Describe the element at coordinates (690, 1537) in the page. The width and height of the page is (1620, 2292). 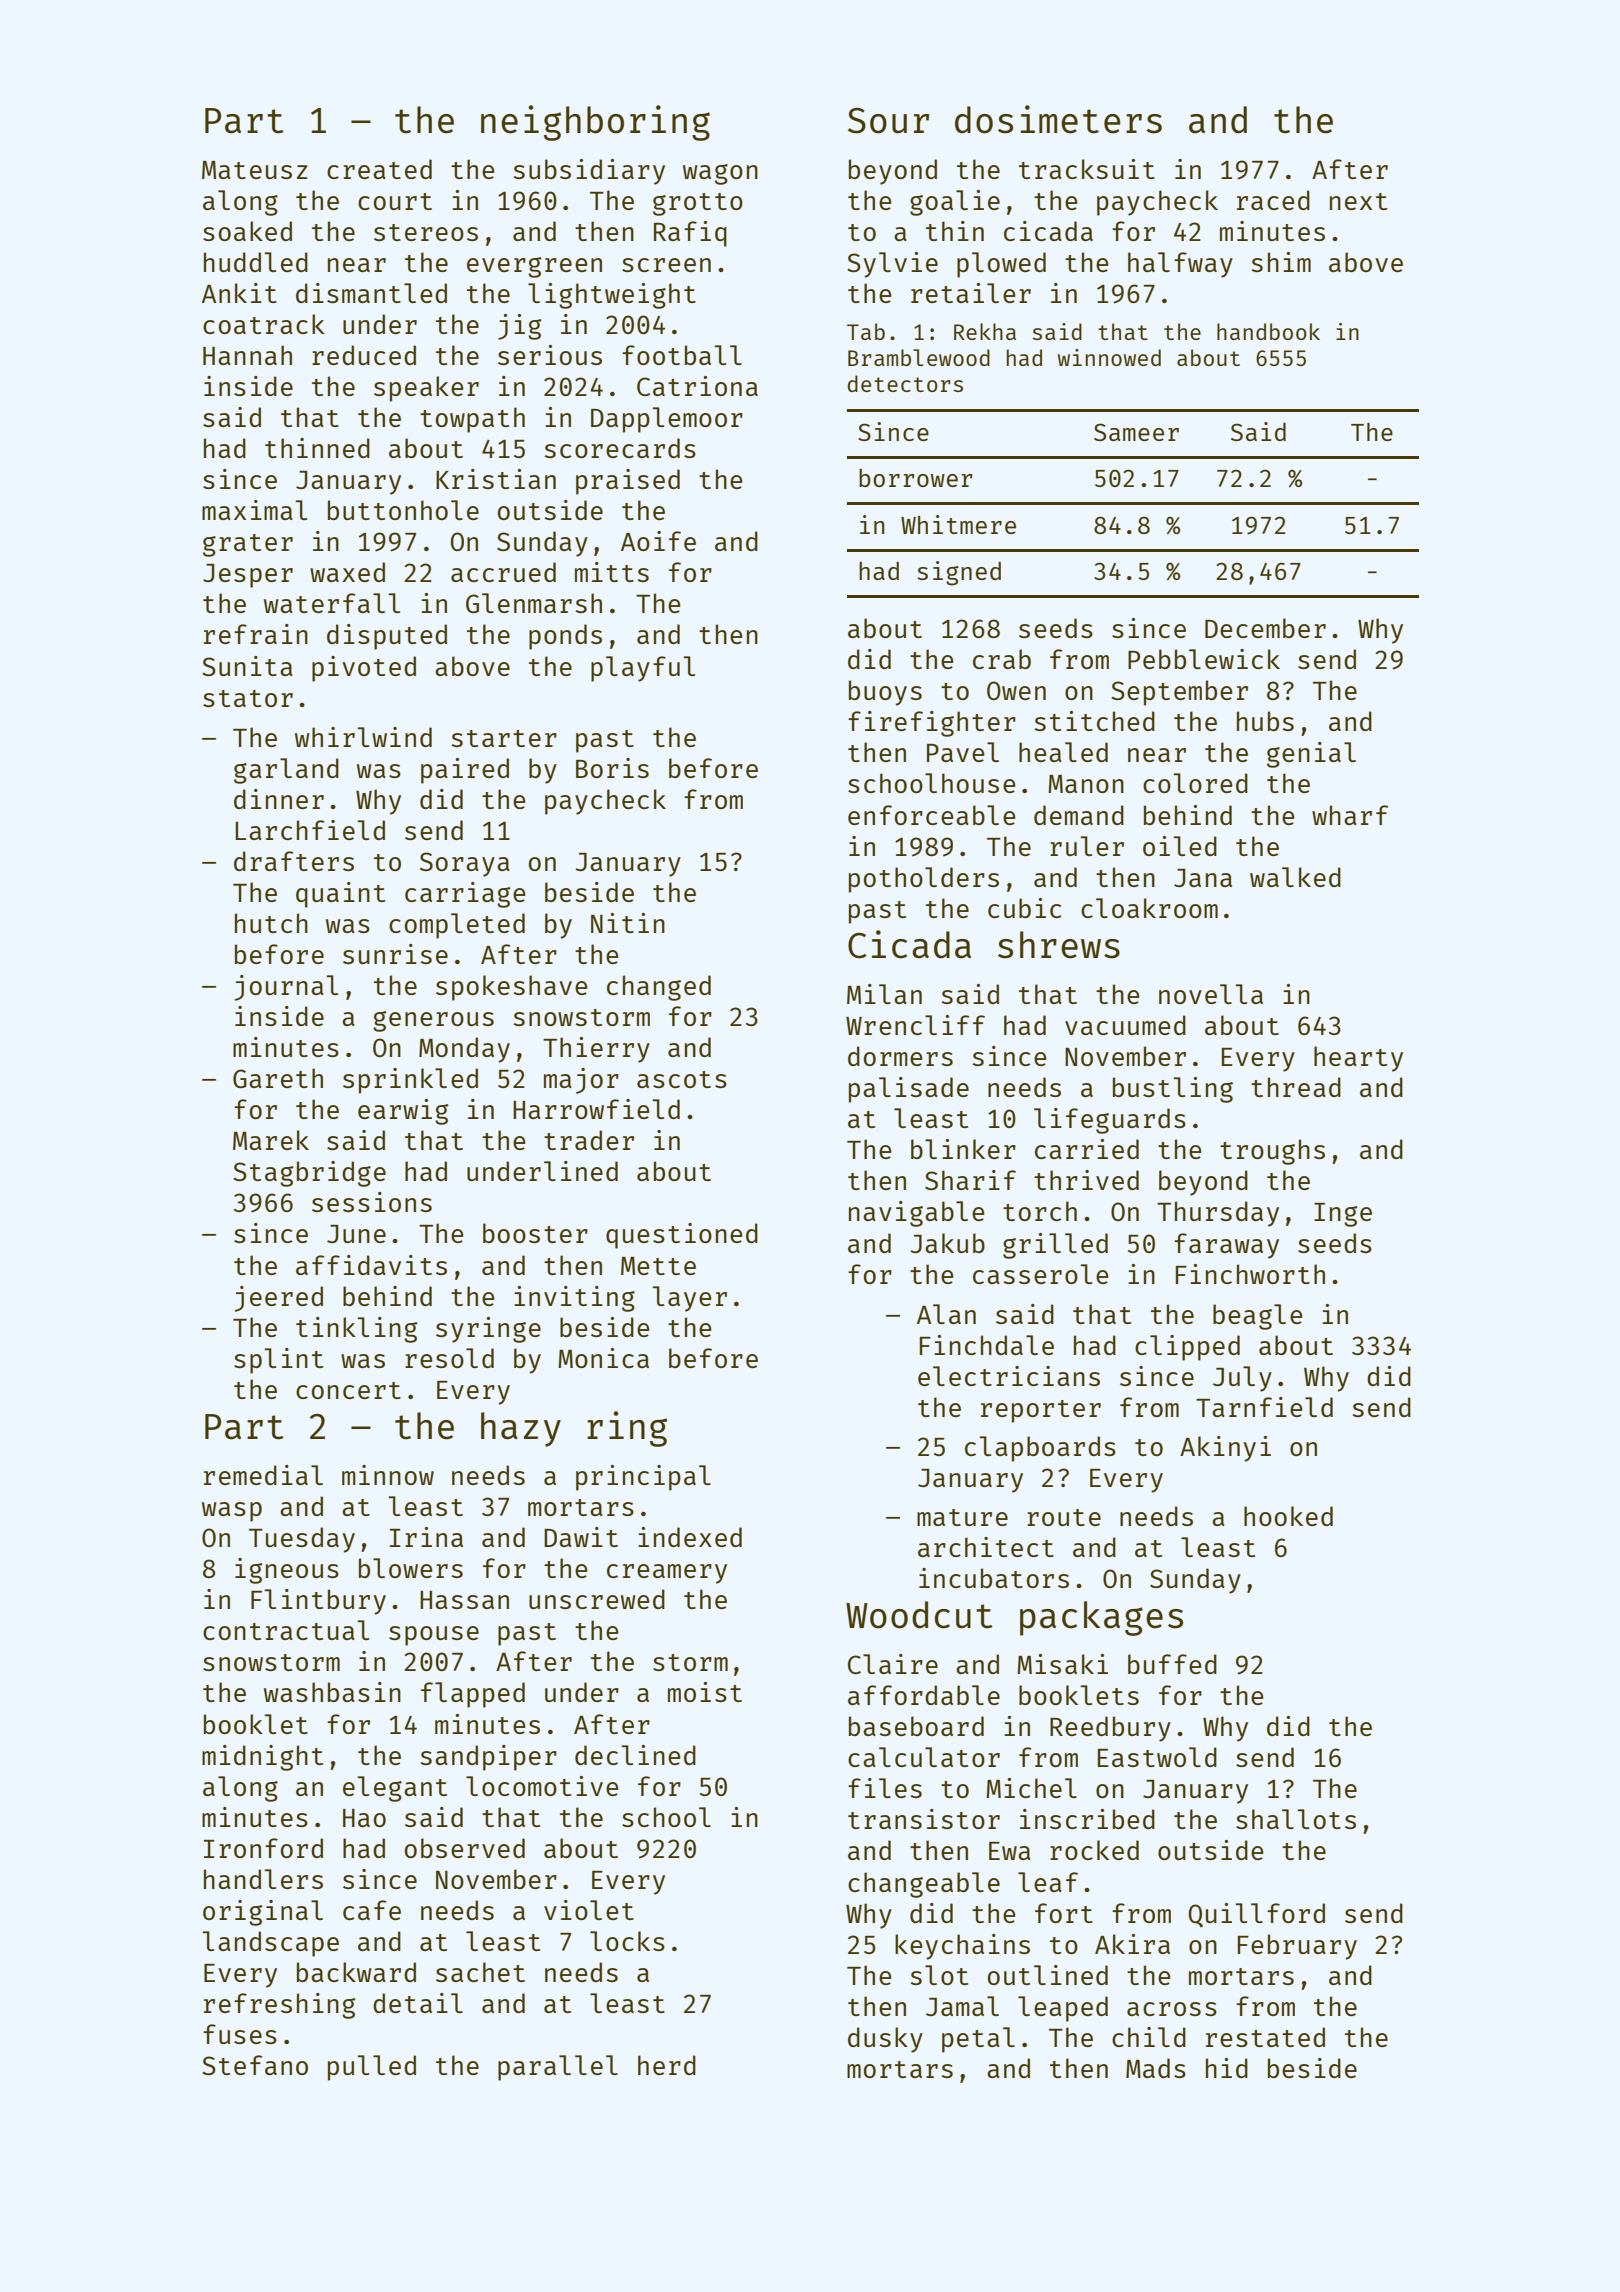
I see `indexed` at that location.
